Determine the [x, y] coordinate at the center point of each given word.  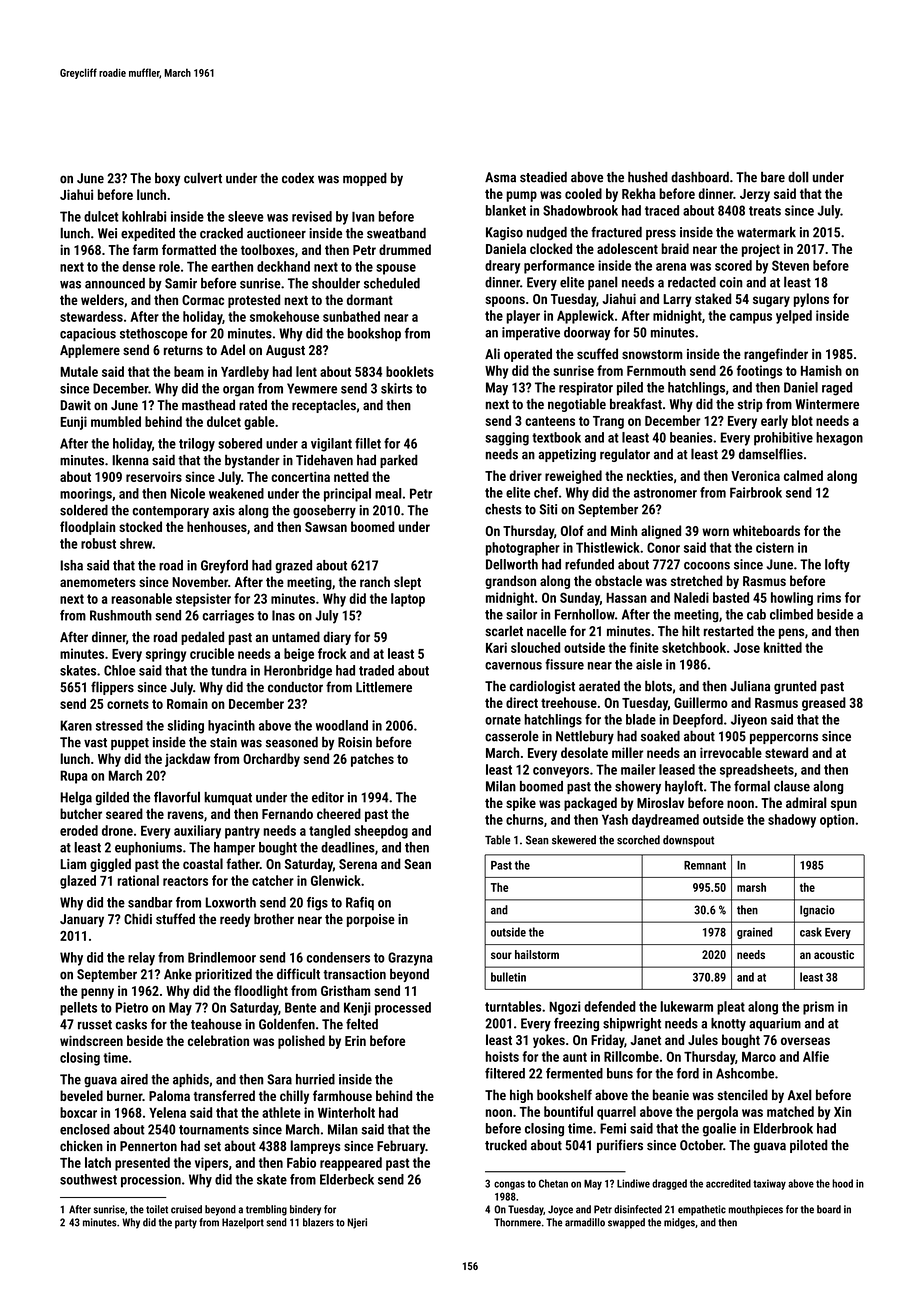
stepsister [203, 600]
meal [388, 493]
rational [138, 880]
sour [501, 955]
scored [733, 265]
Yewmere [312, 388]
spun [844, 805]
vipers [211, 1164]
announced [115, 283]
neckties [650, 475]
